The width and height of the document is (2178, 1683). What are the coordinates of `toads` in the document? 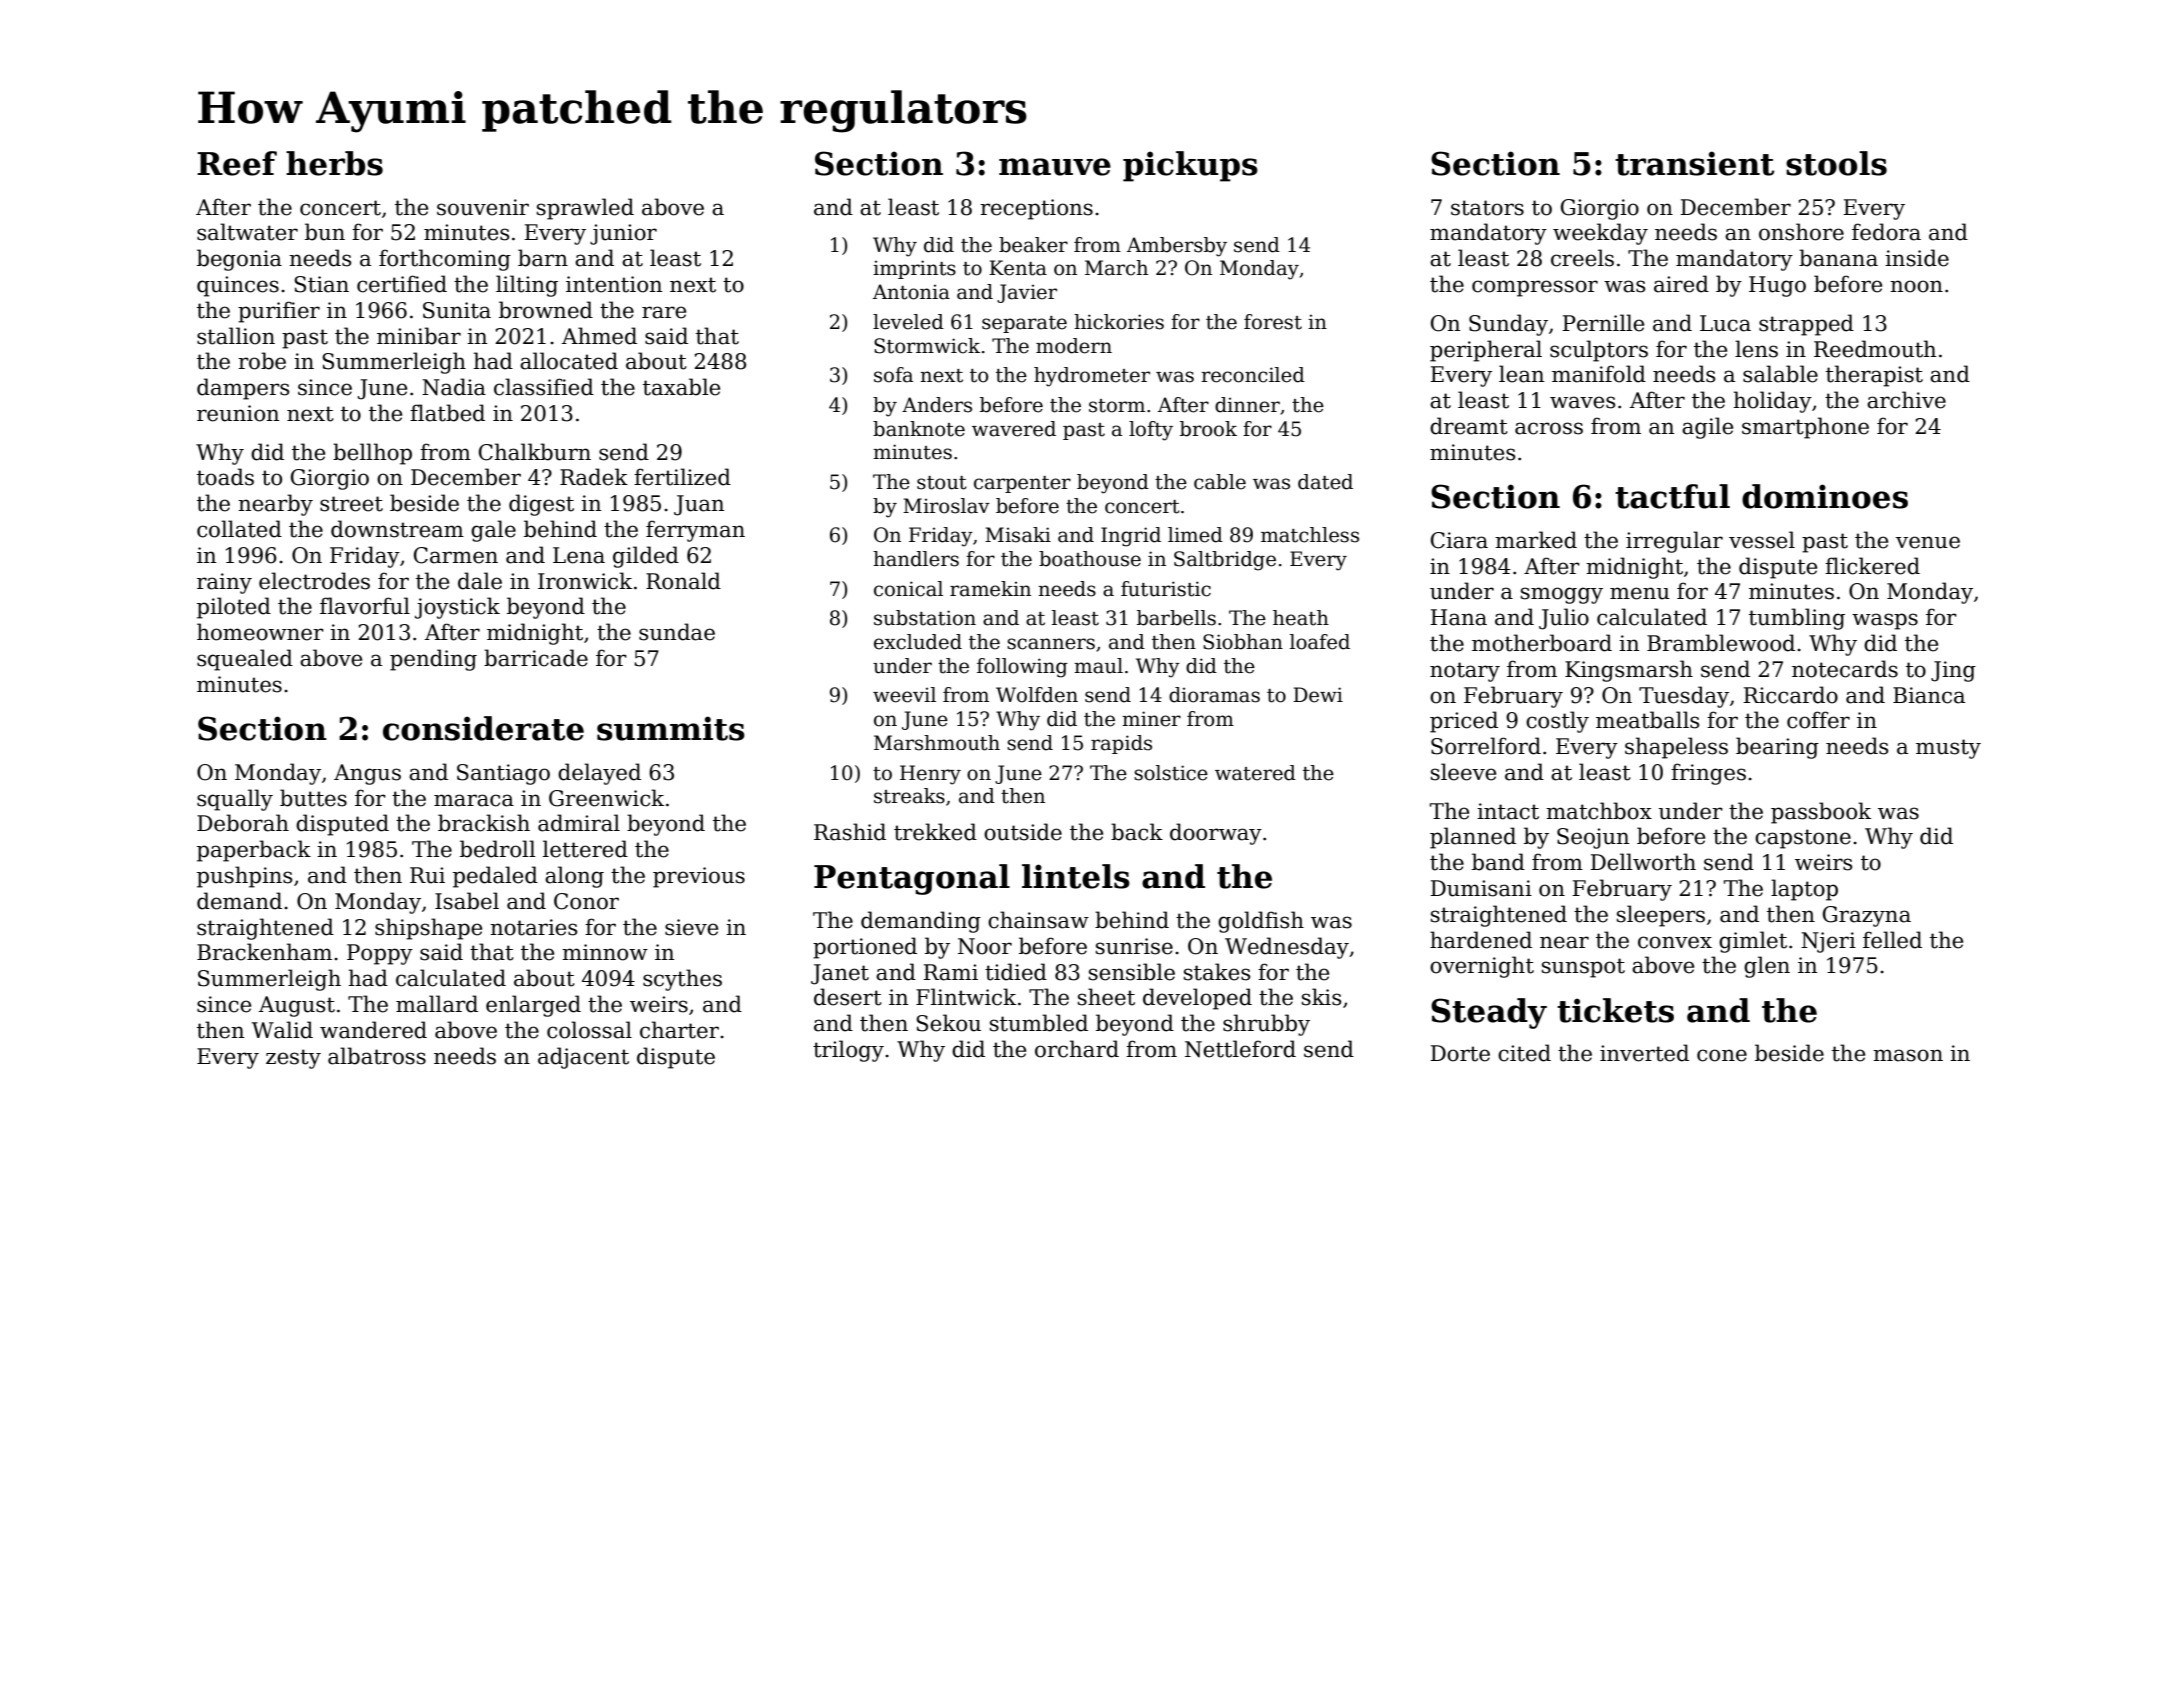 It's located at (225, 477).
